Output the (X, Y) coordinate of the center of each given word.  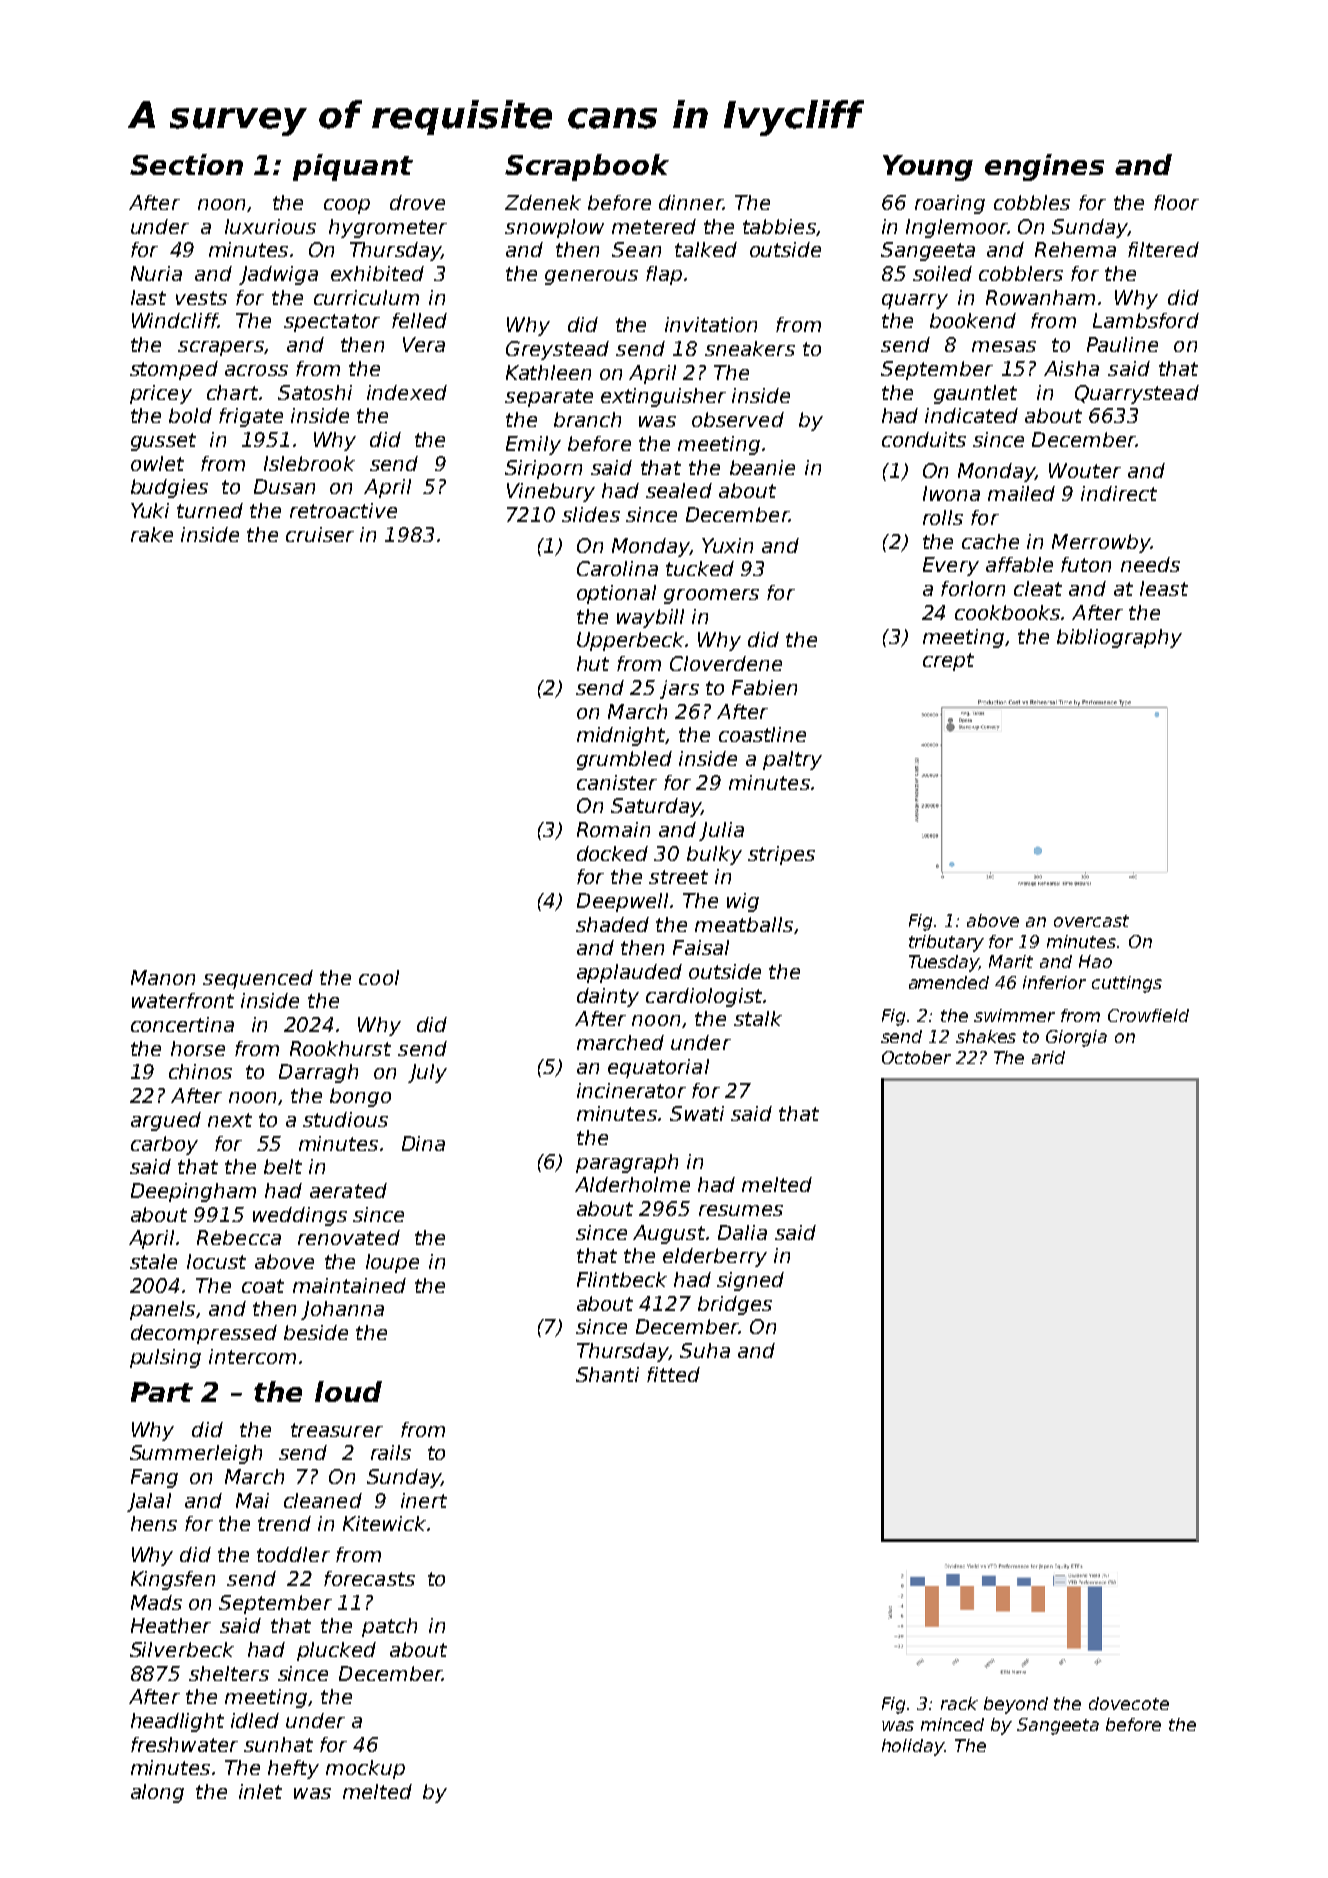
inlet (260, 1791)
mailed (1021, 493)
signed (750, 1281)
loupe (392, 1263)
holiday (913, 1747)
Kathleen (548, 372)
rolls (943, 517)
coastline (762, 734)
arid (1048, 1057)
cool (379, 977)
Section (186, 164)
